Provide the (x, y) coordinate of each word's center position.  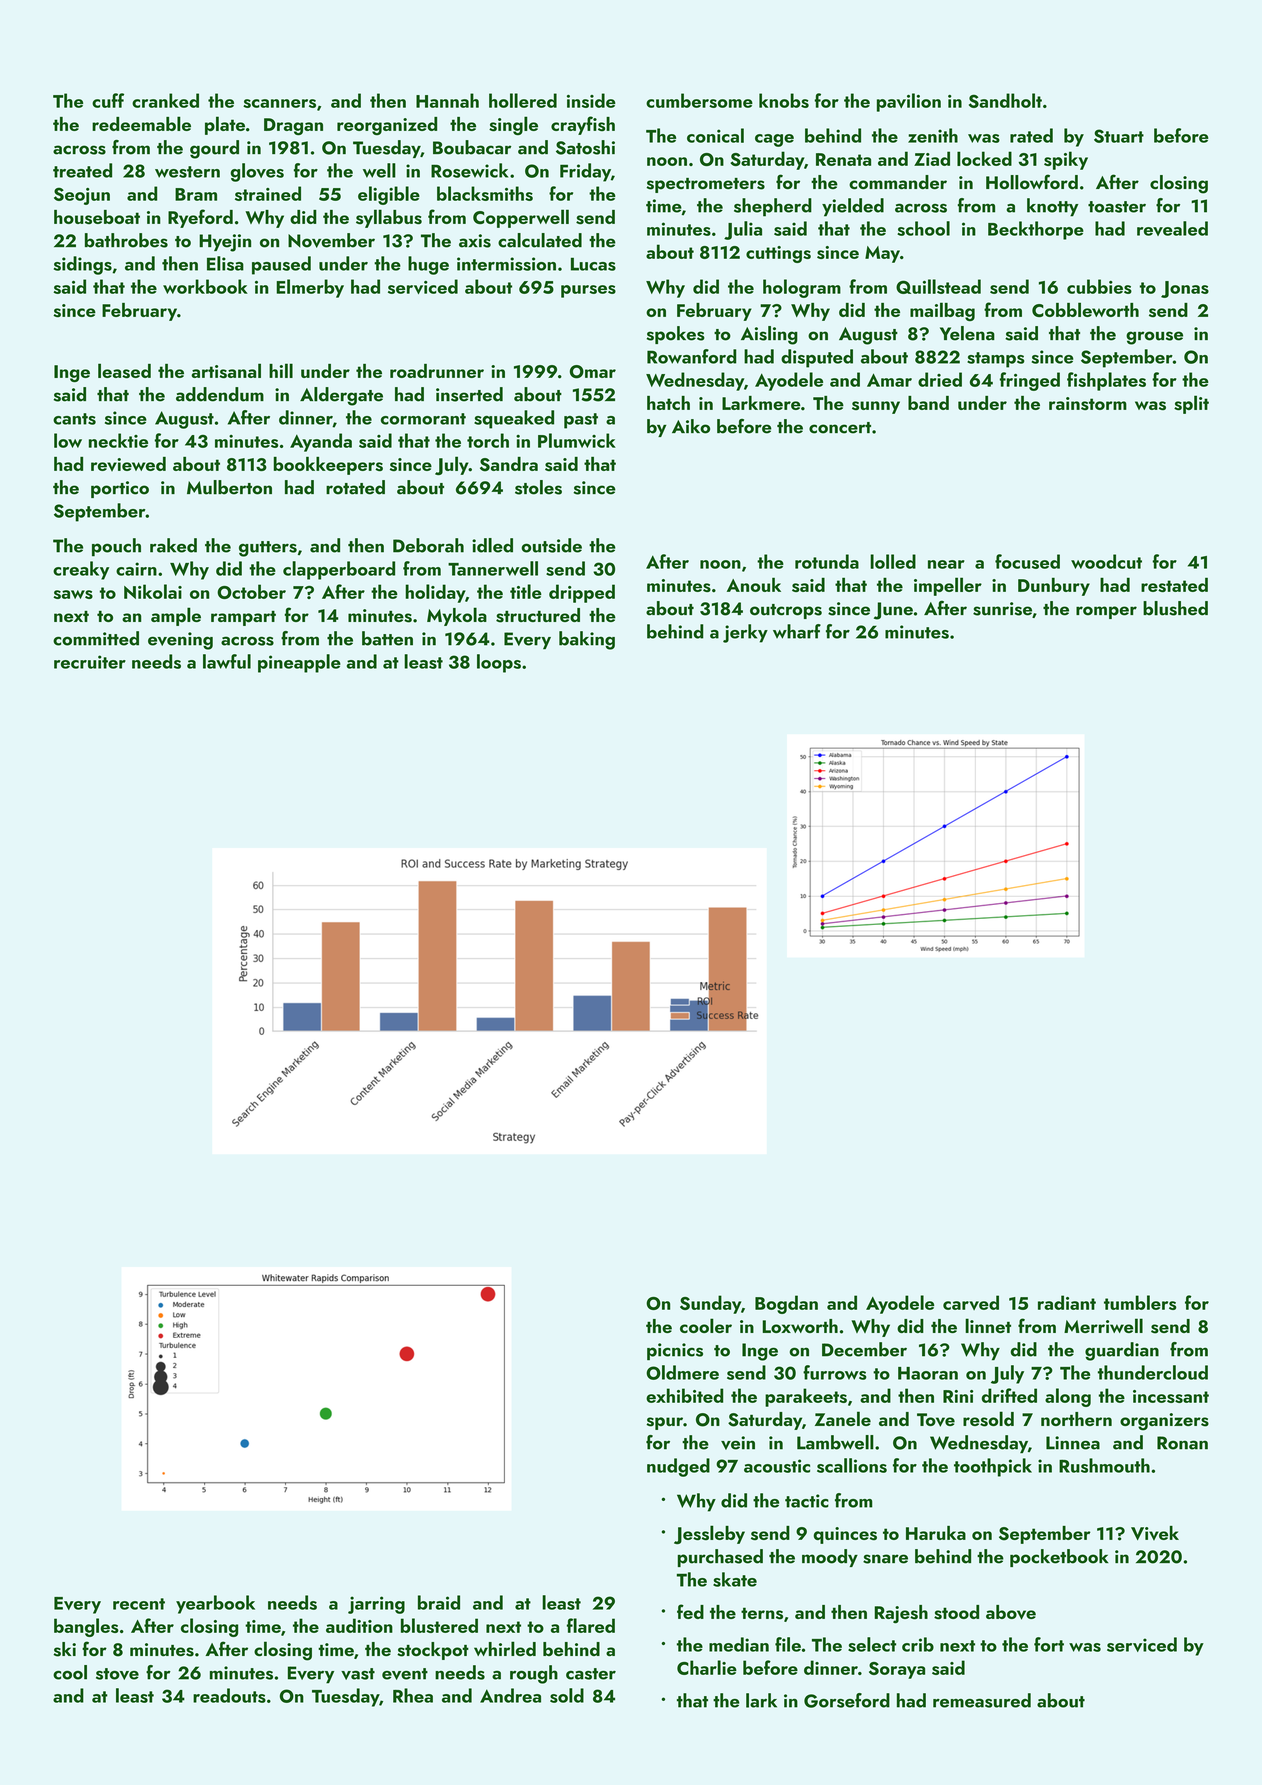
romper (1106, 612)
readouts (229, 1695)
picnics (675, 1351)
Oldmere (682, 1372)
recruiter (90, 662)
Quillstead (938, 286)
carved (971, 1302)
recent (139, 1604)
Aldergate (341, 396)
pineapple (299, 663)
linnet (988, 1325)
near (946, 564)
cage (774, 140)
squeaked (514, 419)
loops (499, 663)
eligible (389, 195)
